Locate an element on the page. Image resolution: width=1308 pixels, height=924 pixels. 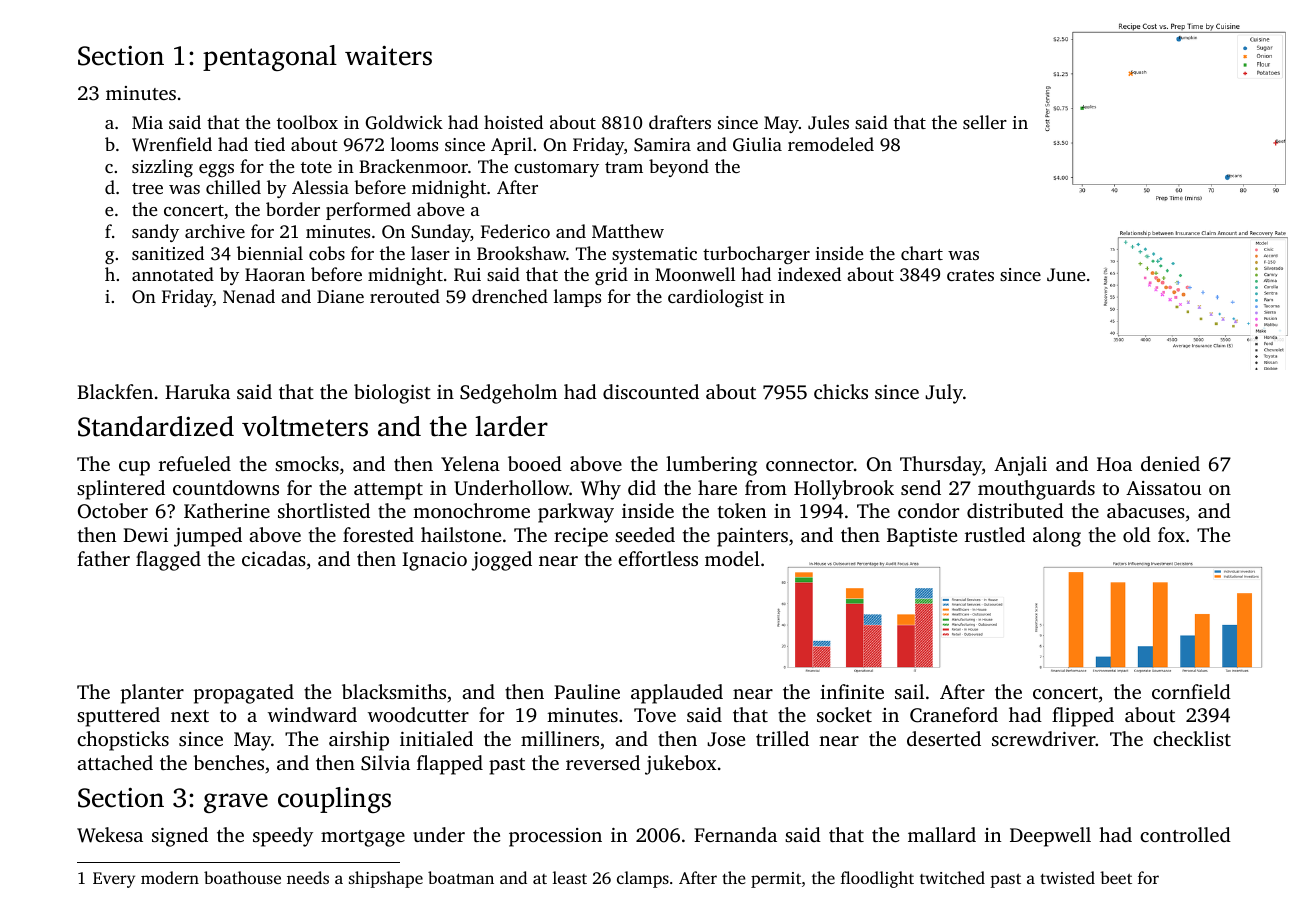
lumbering is located at coordinates (711, 466).
